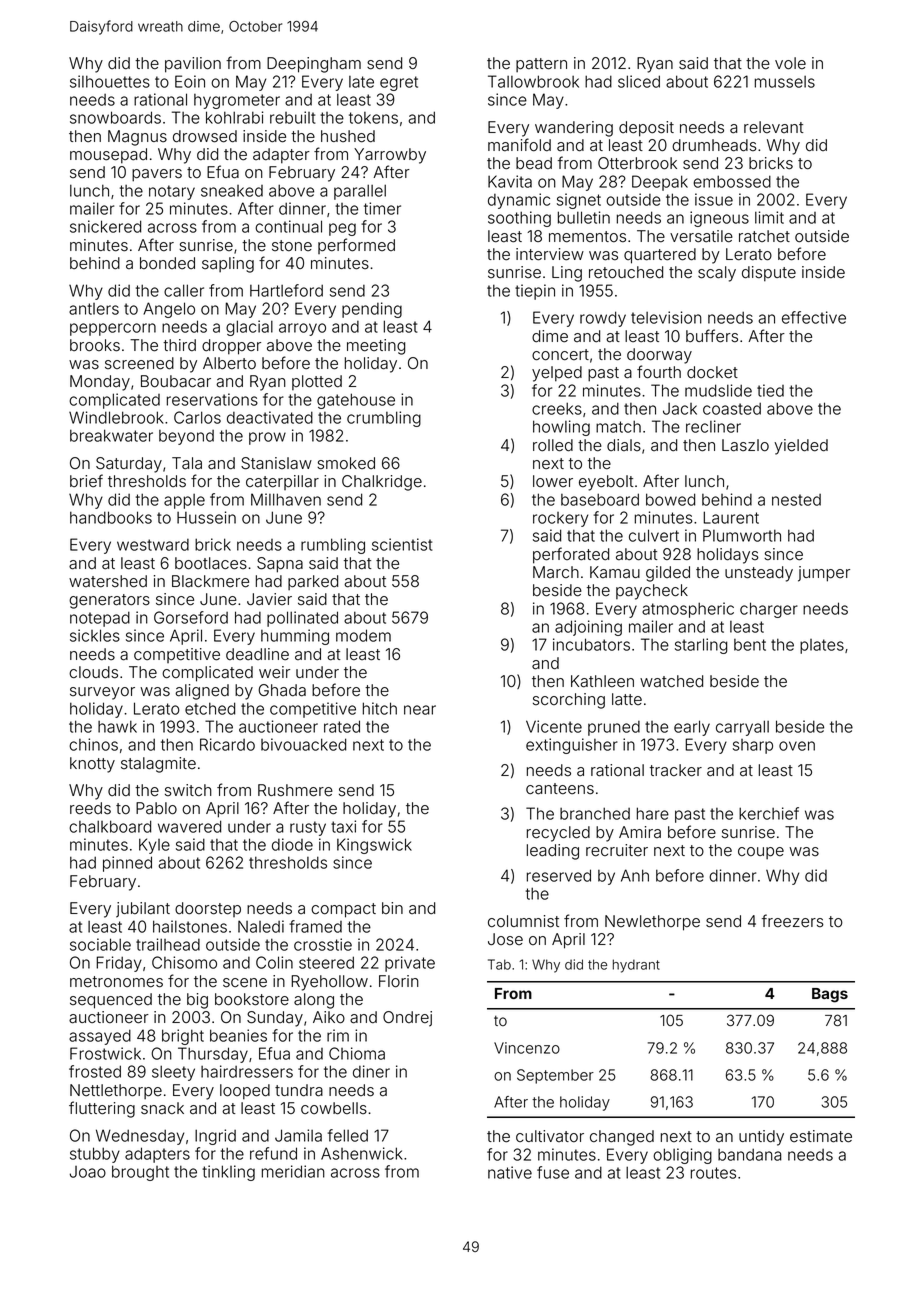 This screenshot has height=1314, width=924. Describe the element at coordinates (362, 1153) in the screenshot. I see `Ashenwick` at that location.
